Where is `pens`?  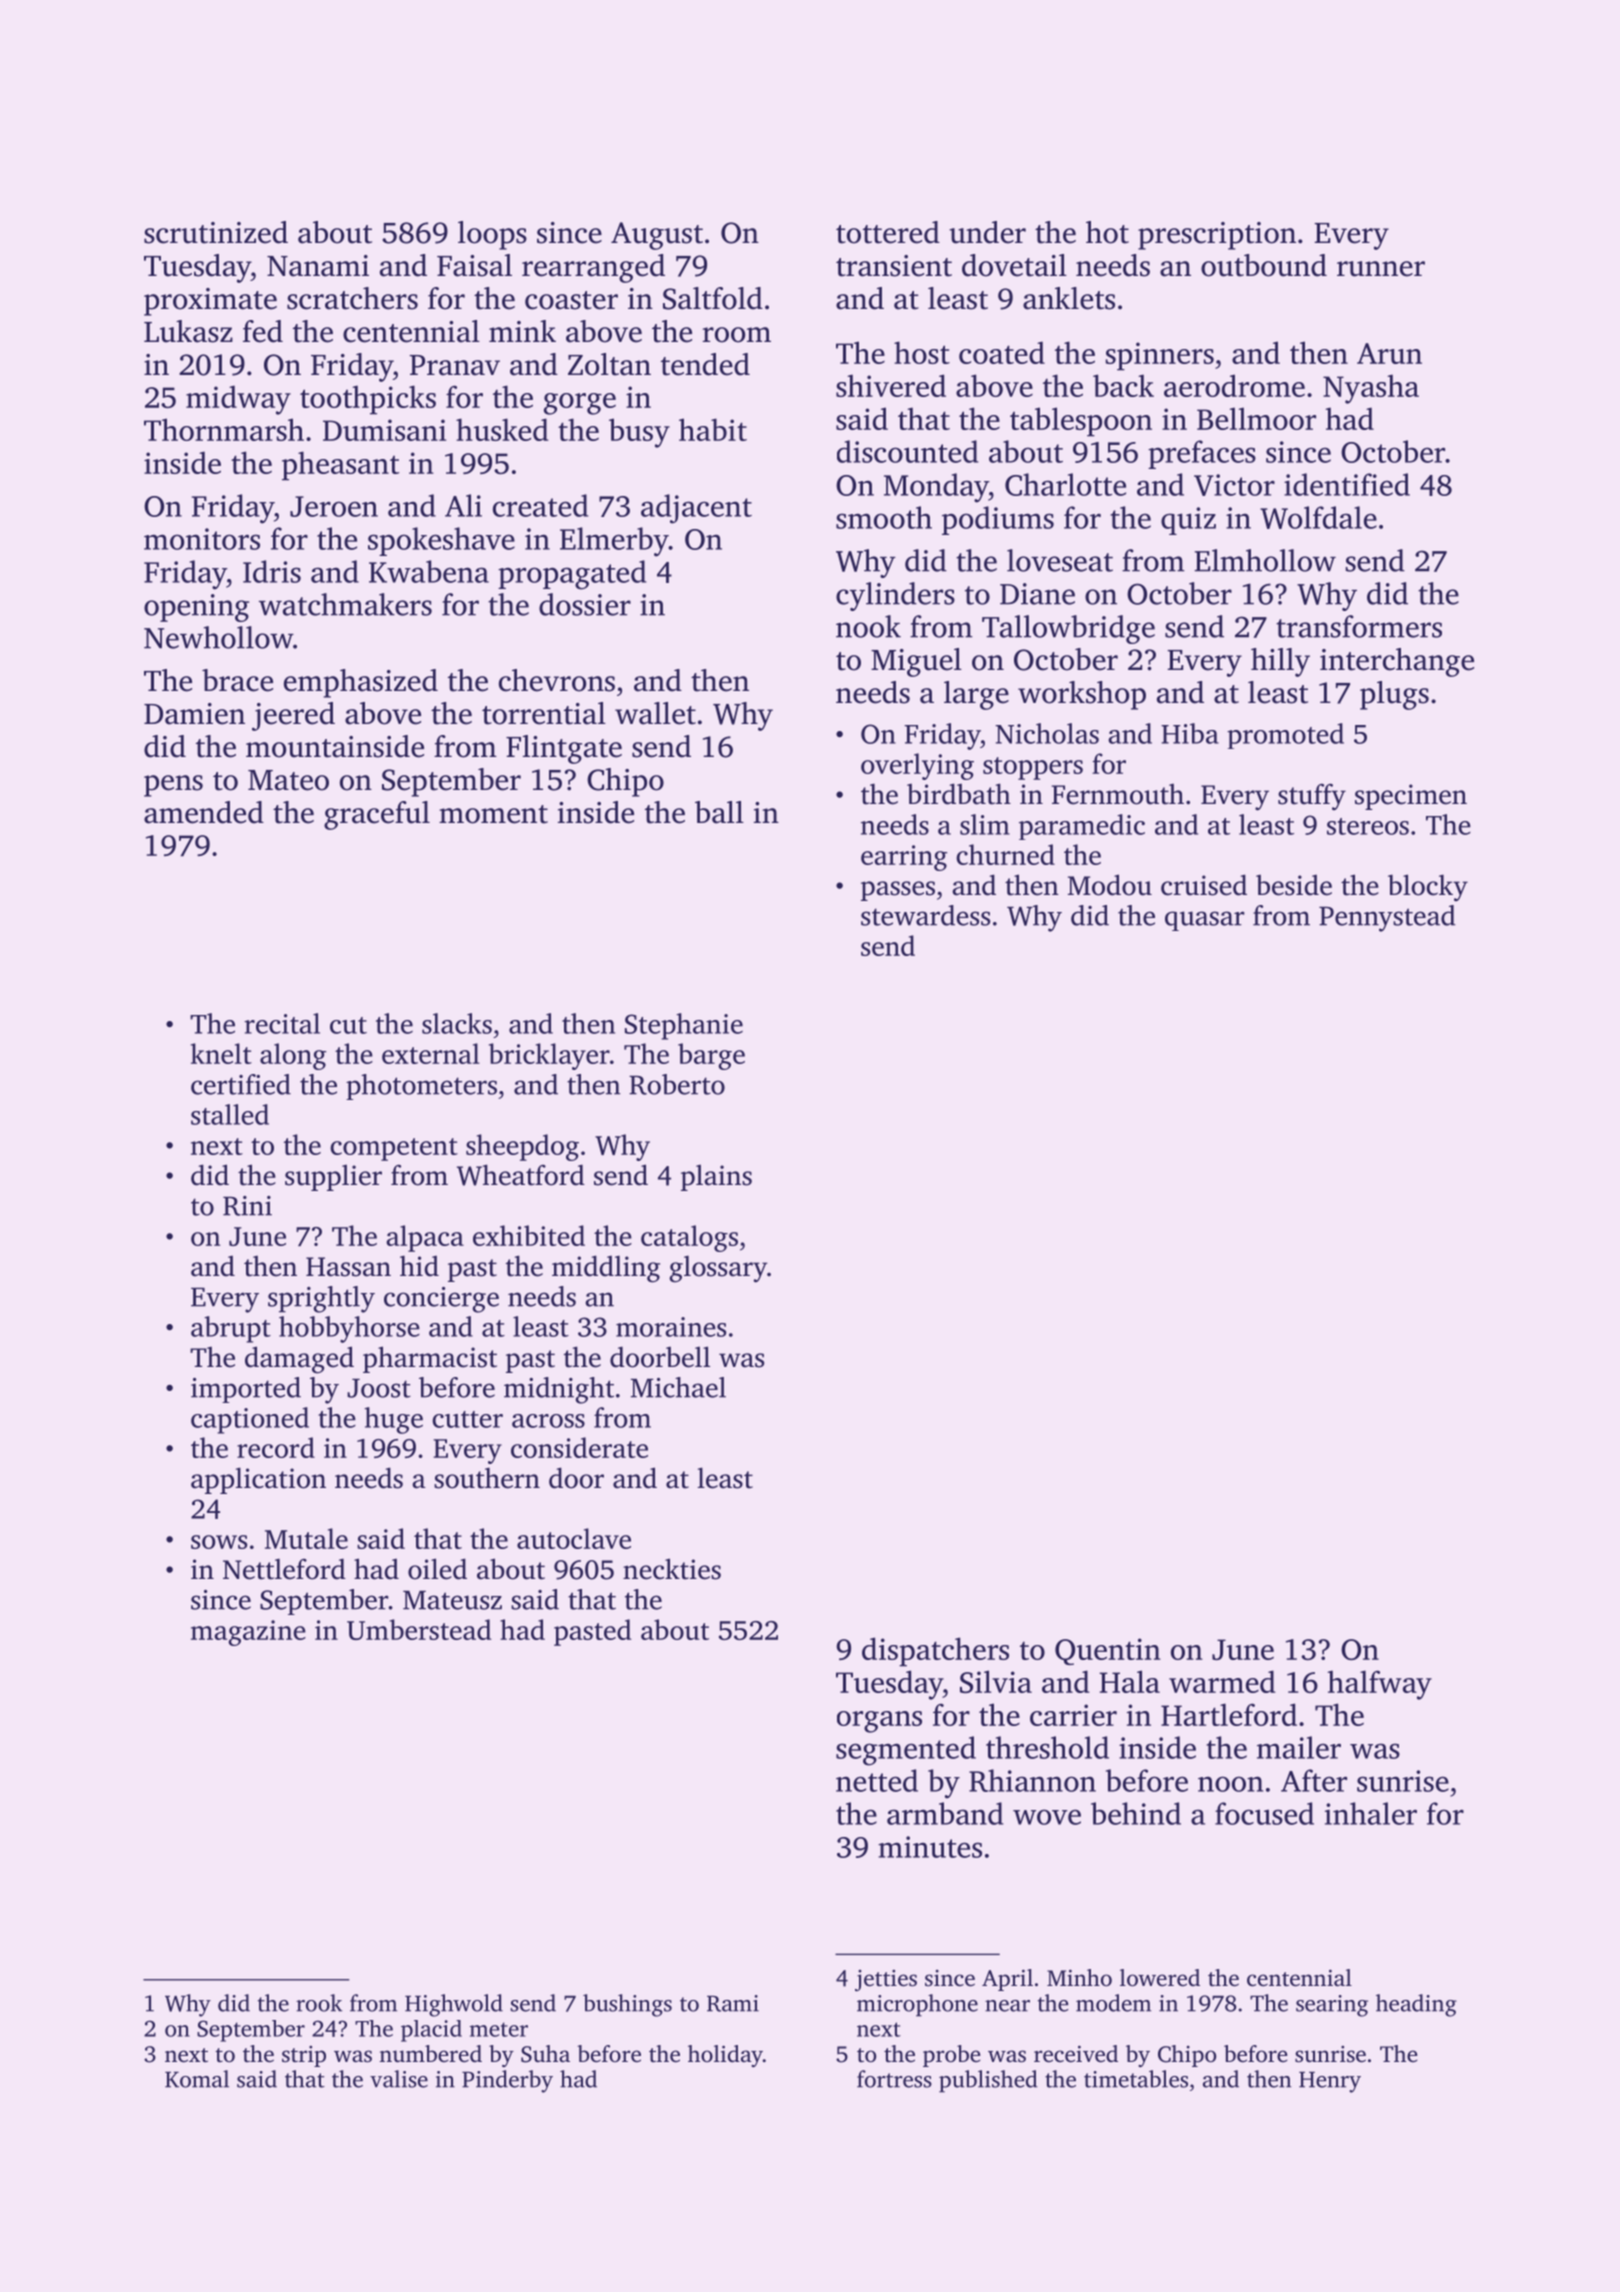
pens is located at coordinates (173, 786).
